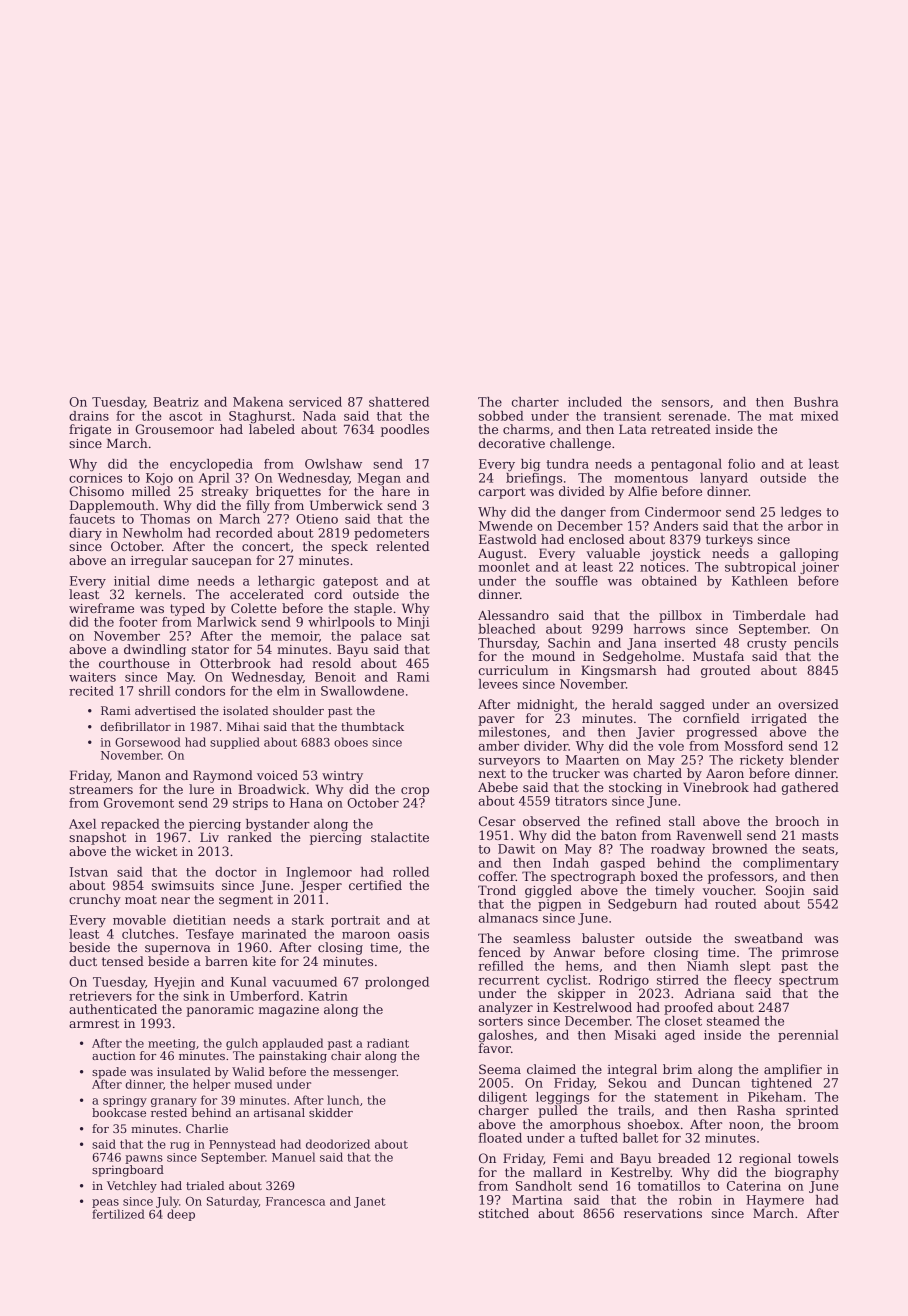  Describe the element at coordinates (128, 1171) in the screenshot. I see `springboard` at that location.
